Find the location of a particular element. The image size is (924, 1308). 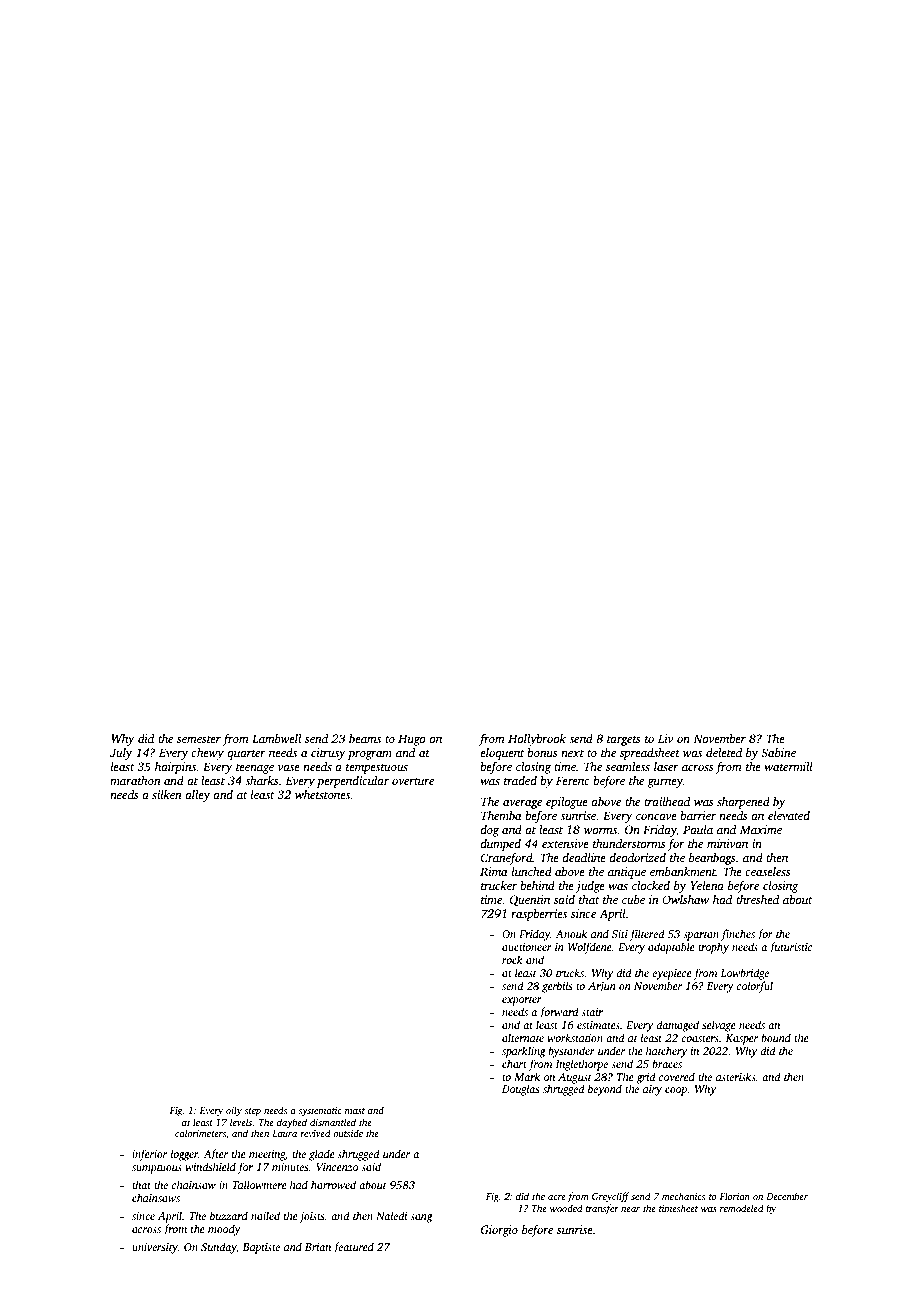

Owlshaw is located at coordinates (685, 899).
